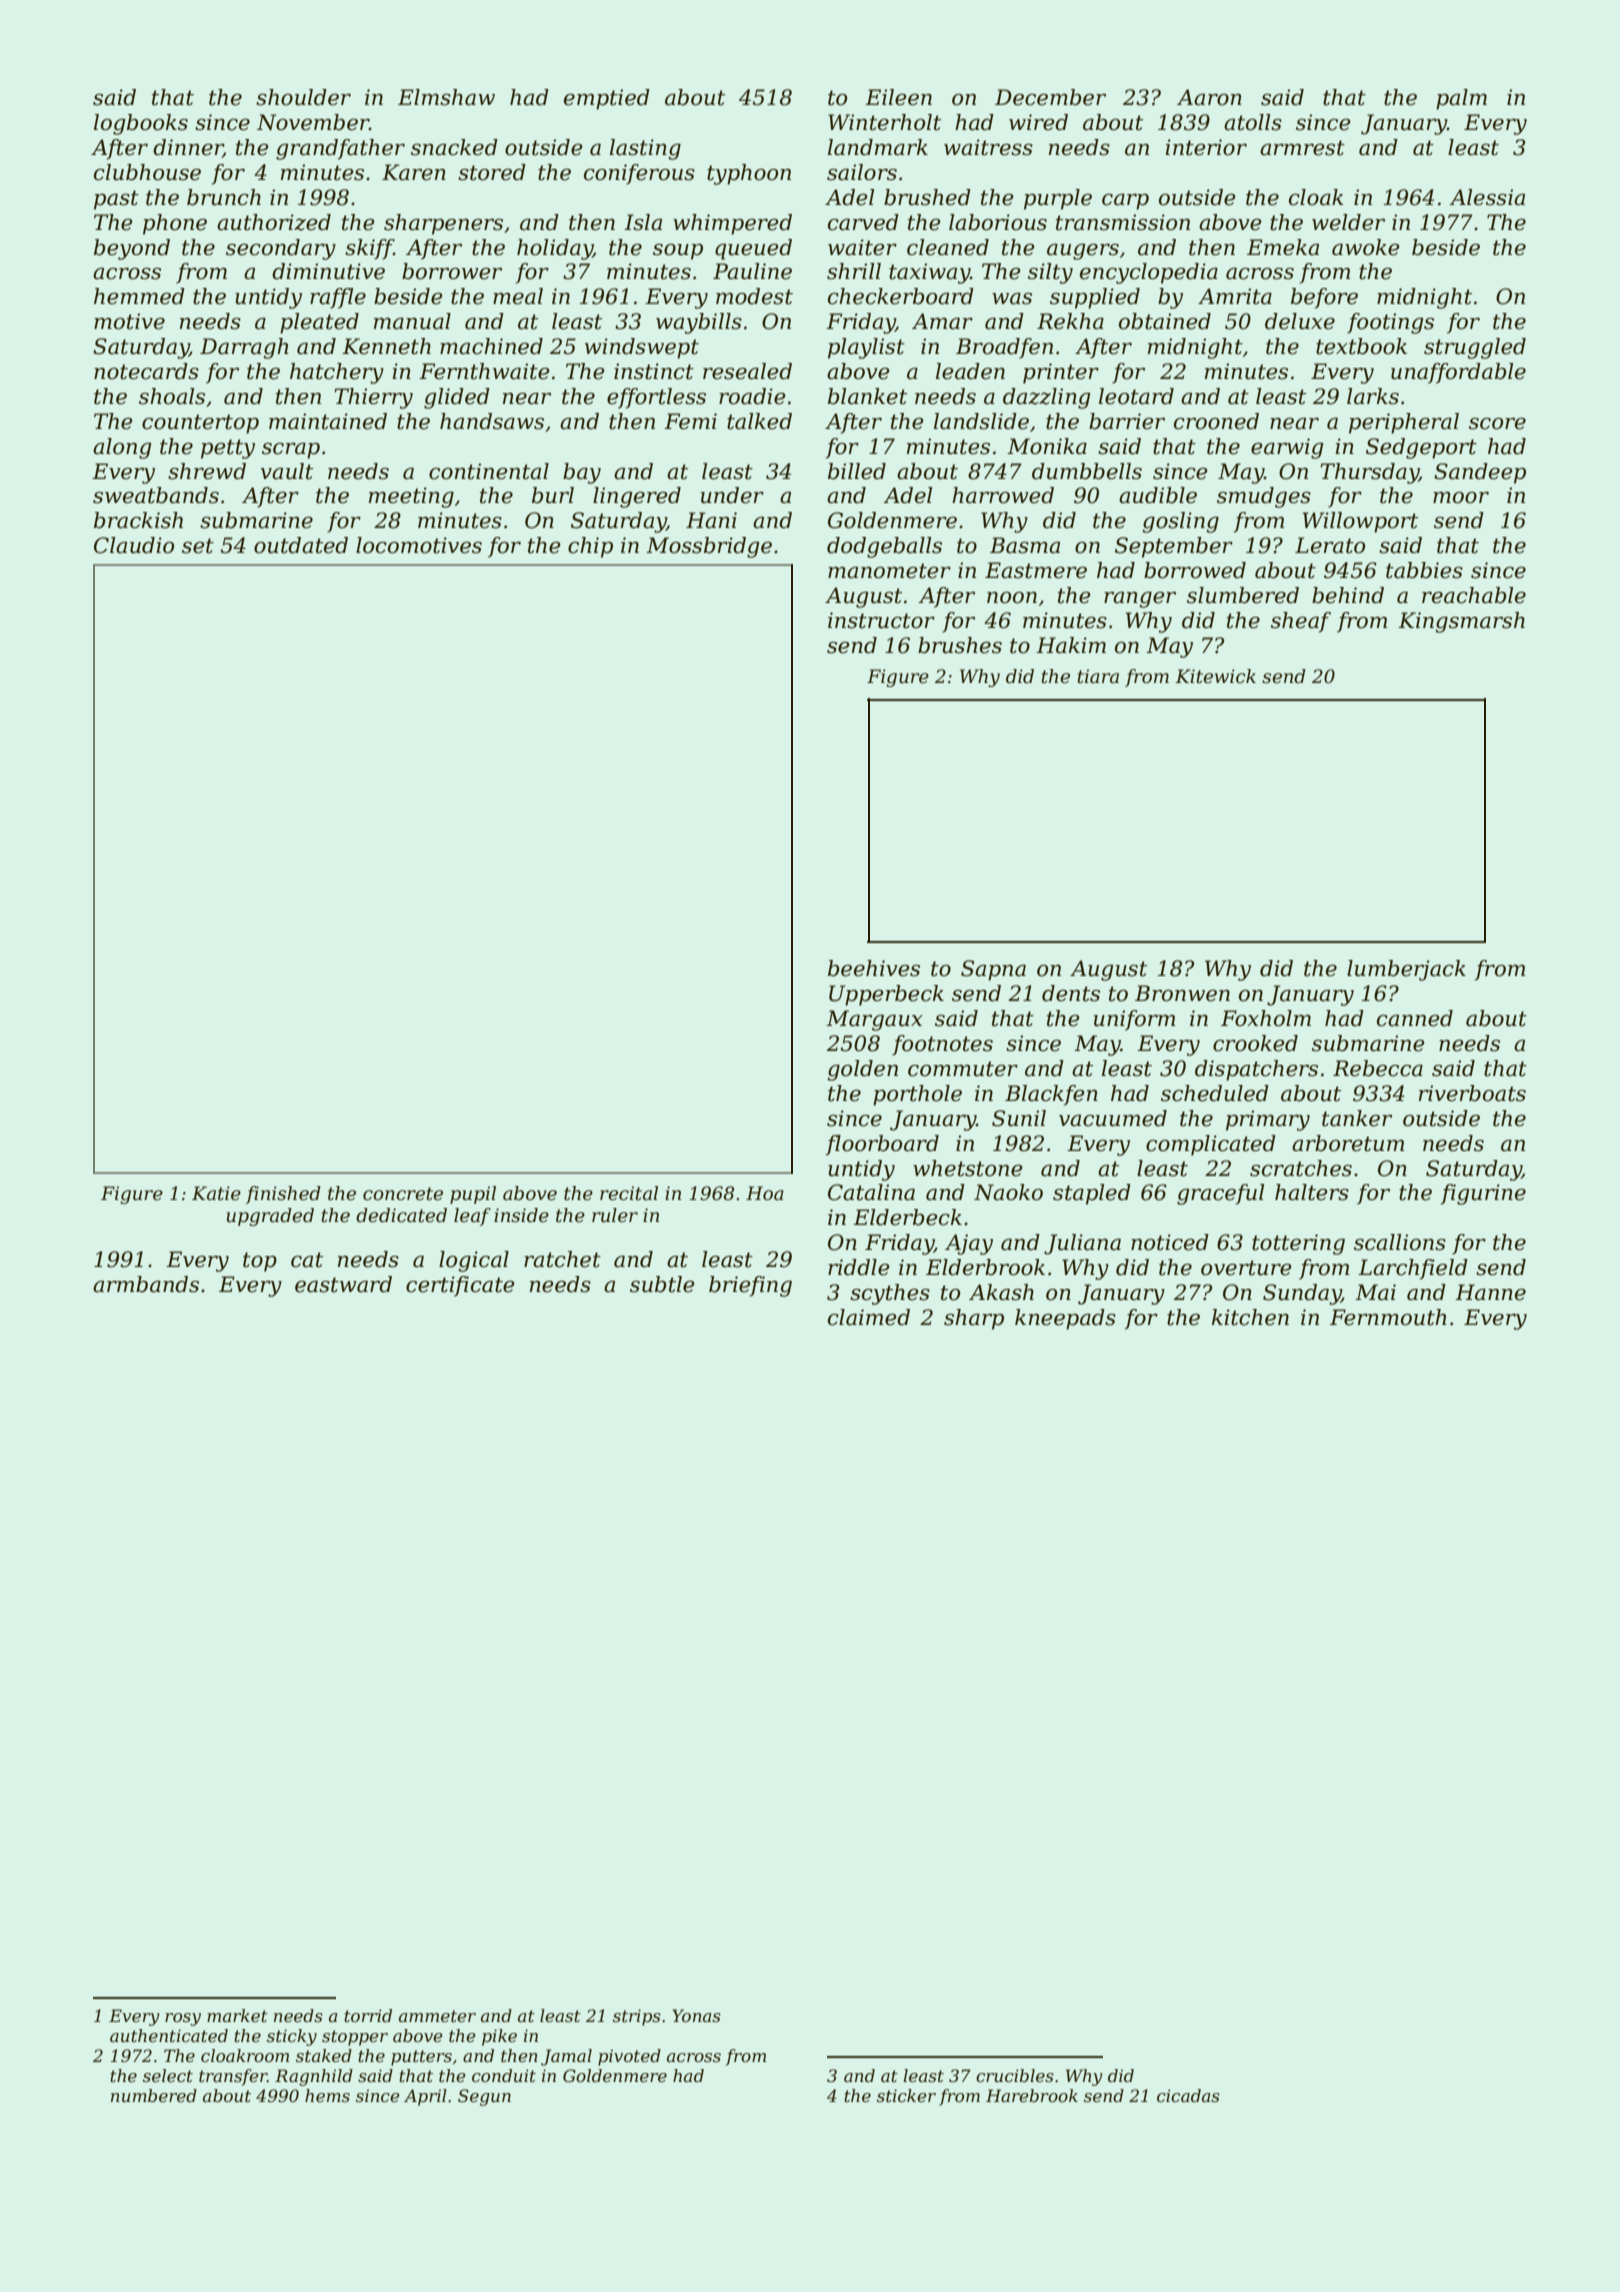 The image size is (1620, 2292). What do you see at coordinates (1182, 993) in the screenshot?
I see `Bronwen` at bounding box center [1182, 993].
